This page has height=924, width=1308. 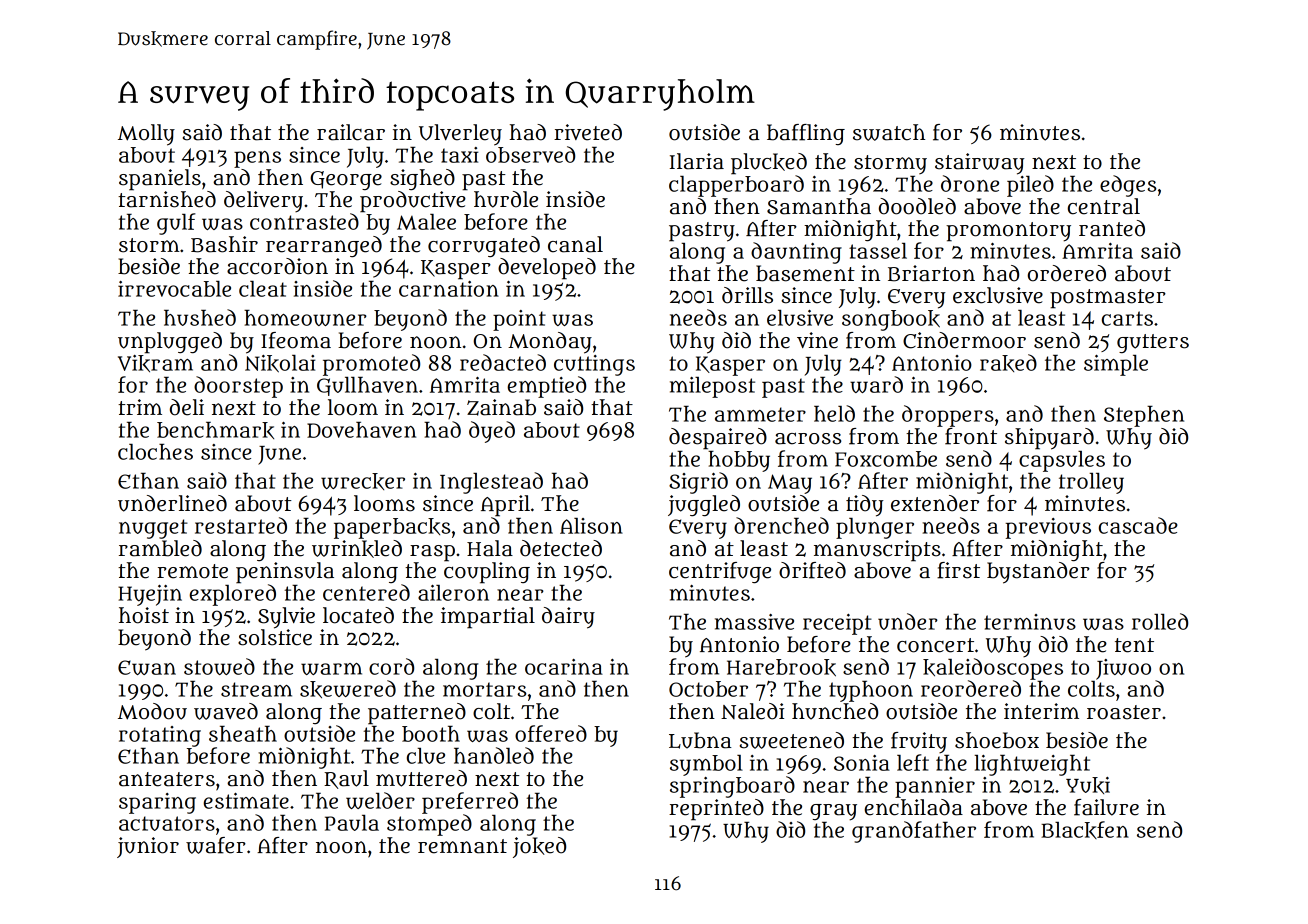 What do you see at coordinates (948, 416) in the page?
I see `droppers` at bounding box center [948, 416].
